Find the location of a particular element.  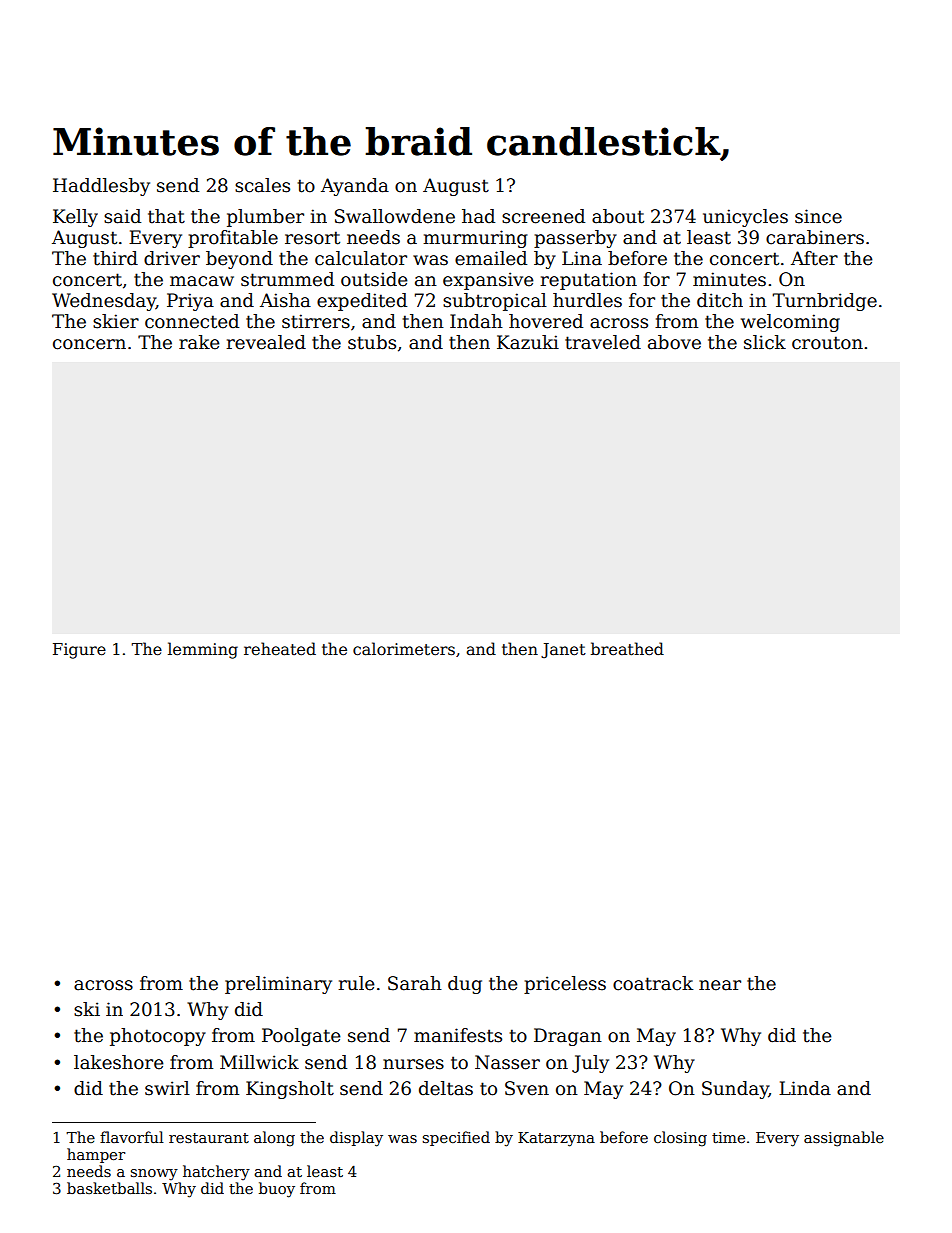

scales is located at coordinates (262, 185).
